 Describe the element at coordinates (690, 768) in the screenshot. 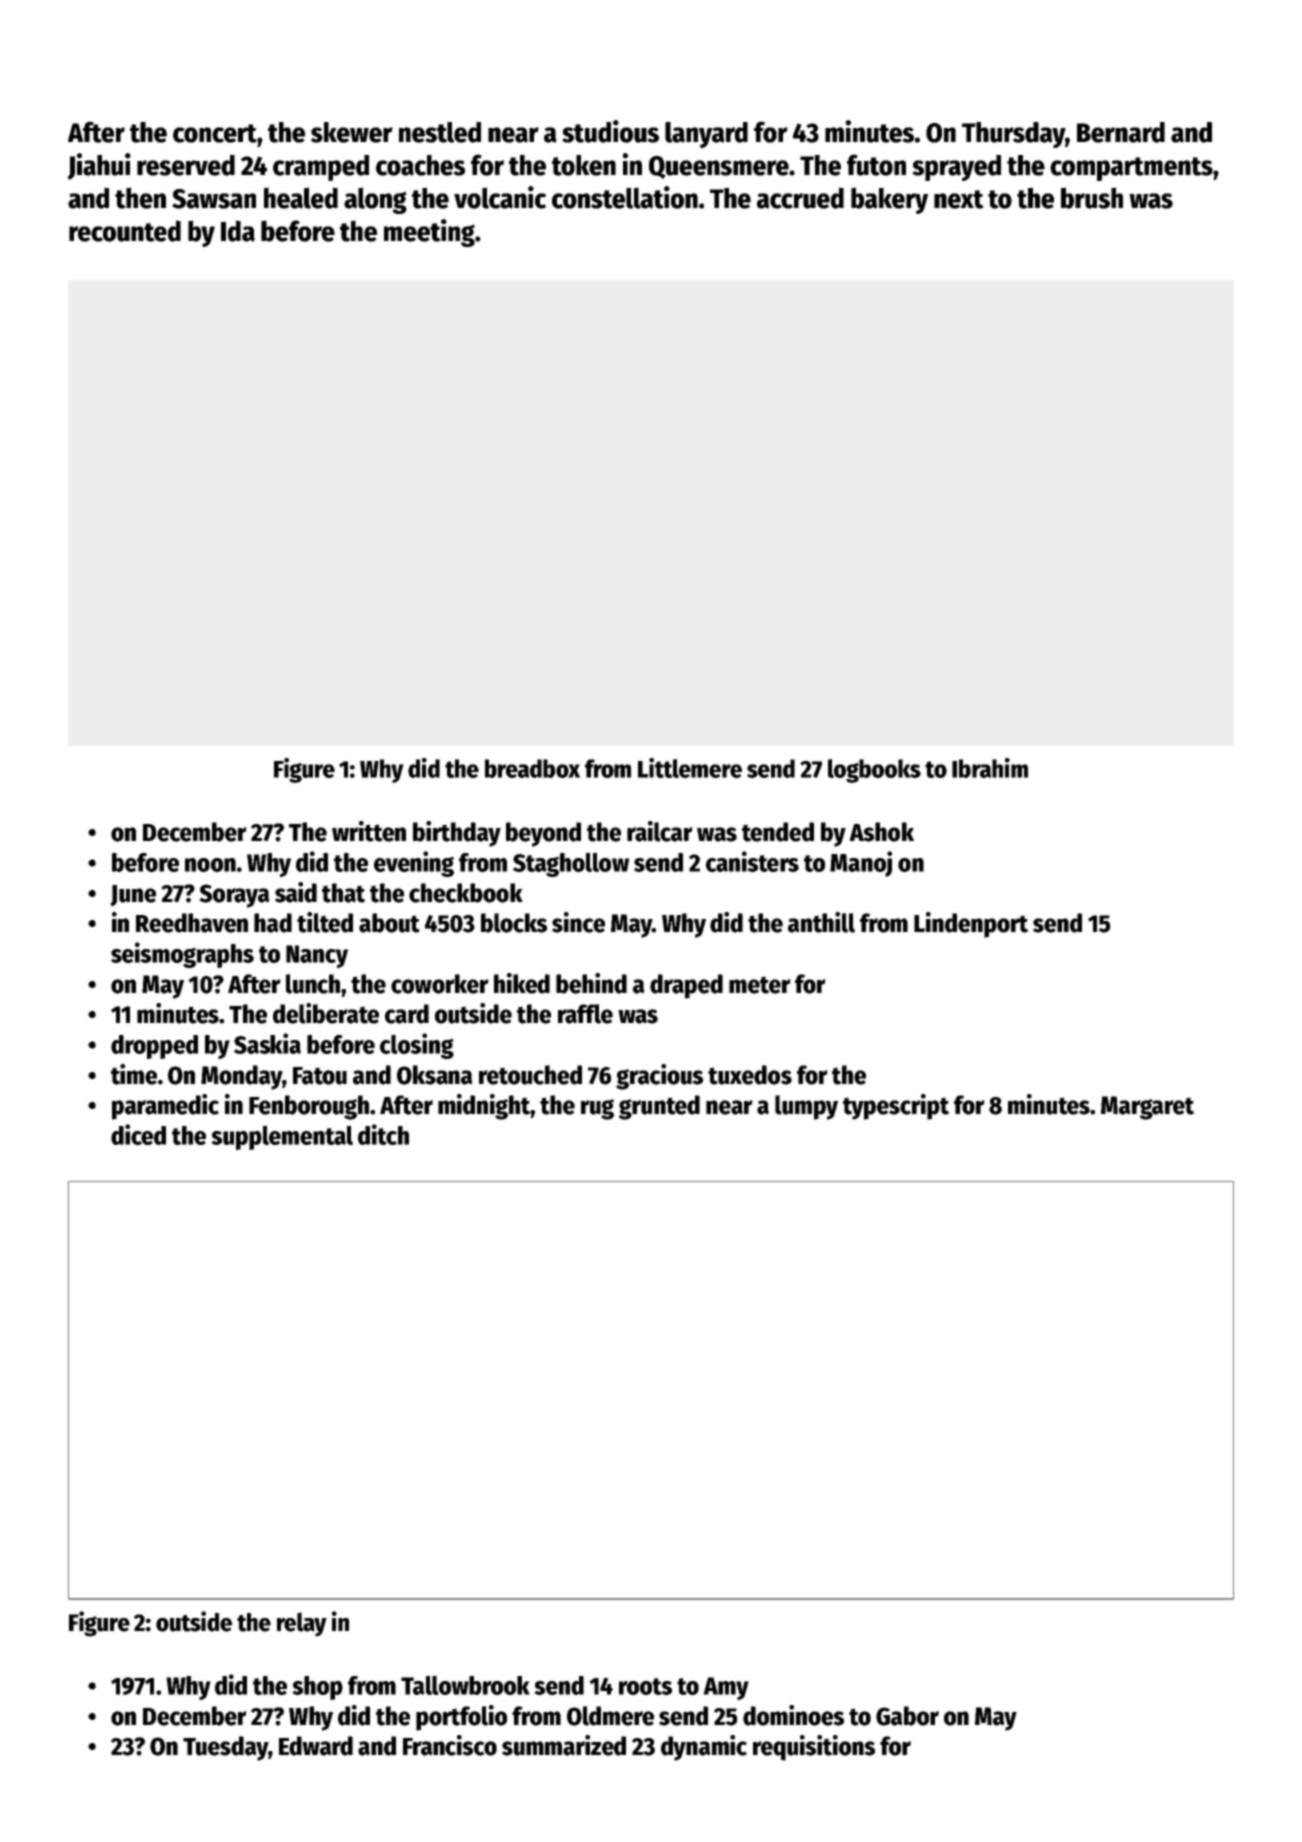

I see `Littlemere` at that location.
